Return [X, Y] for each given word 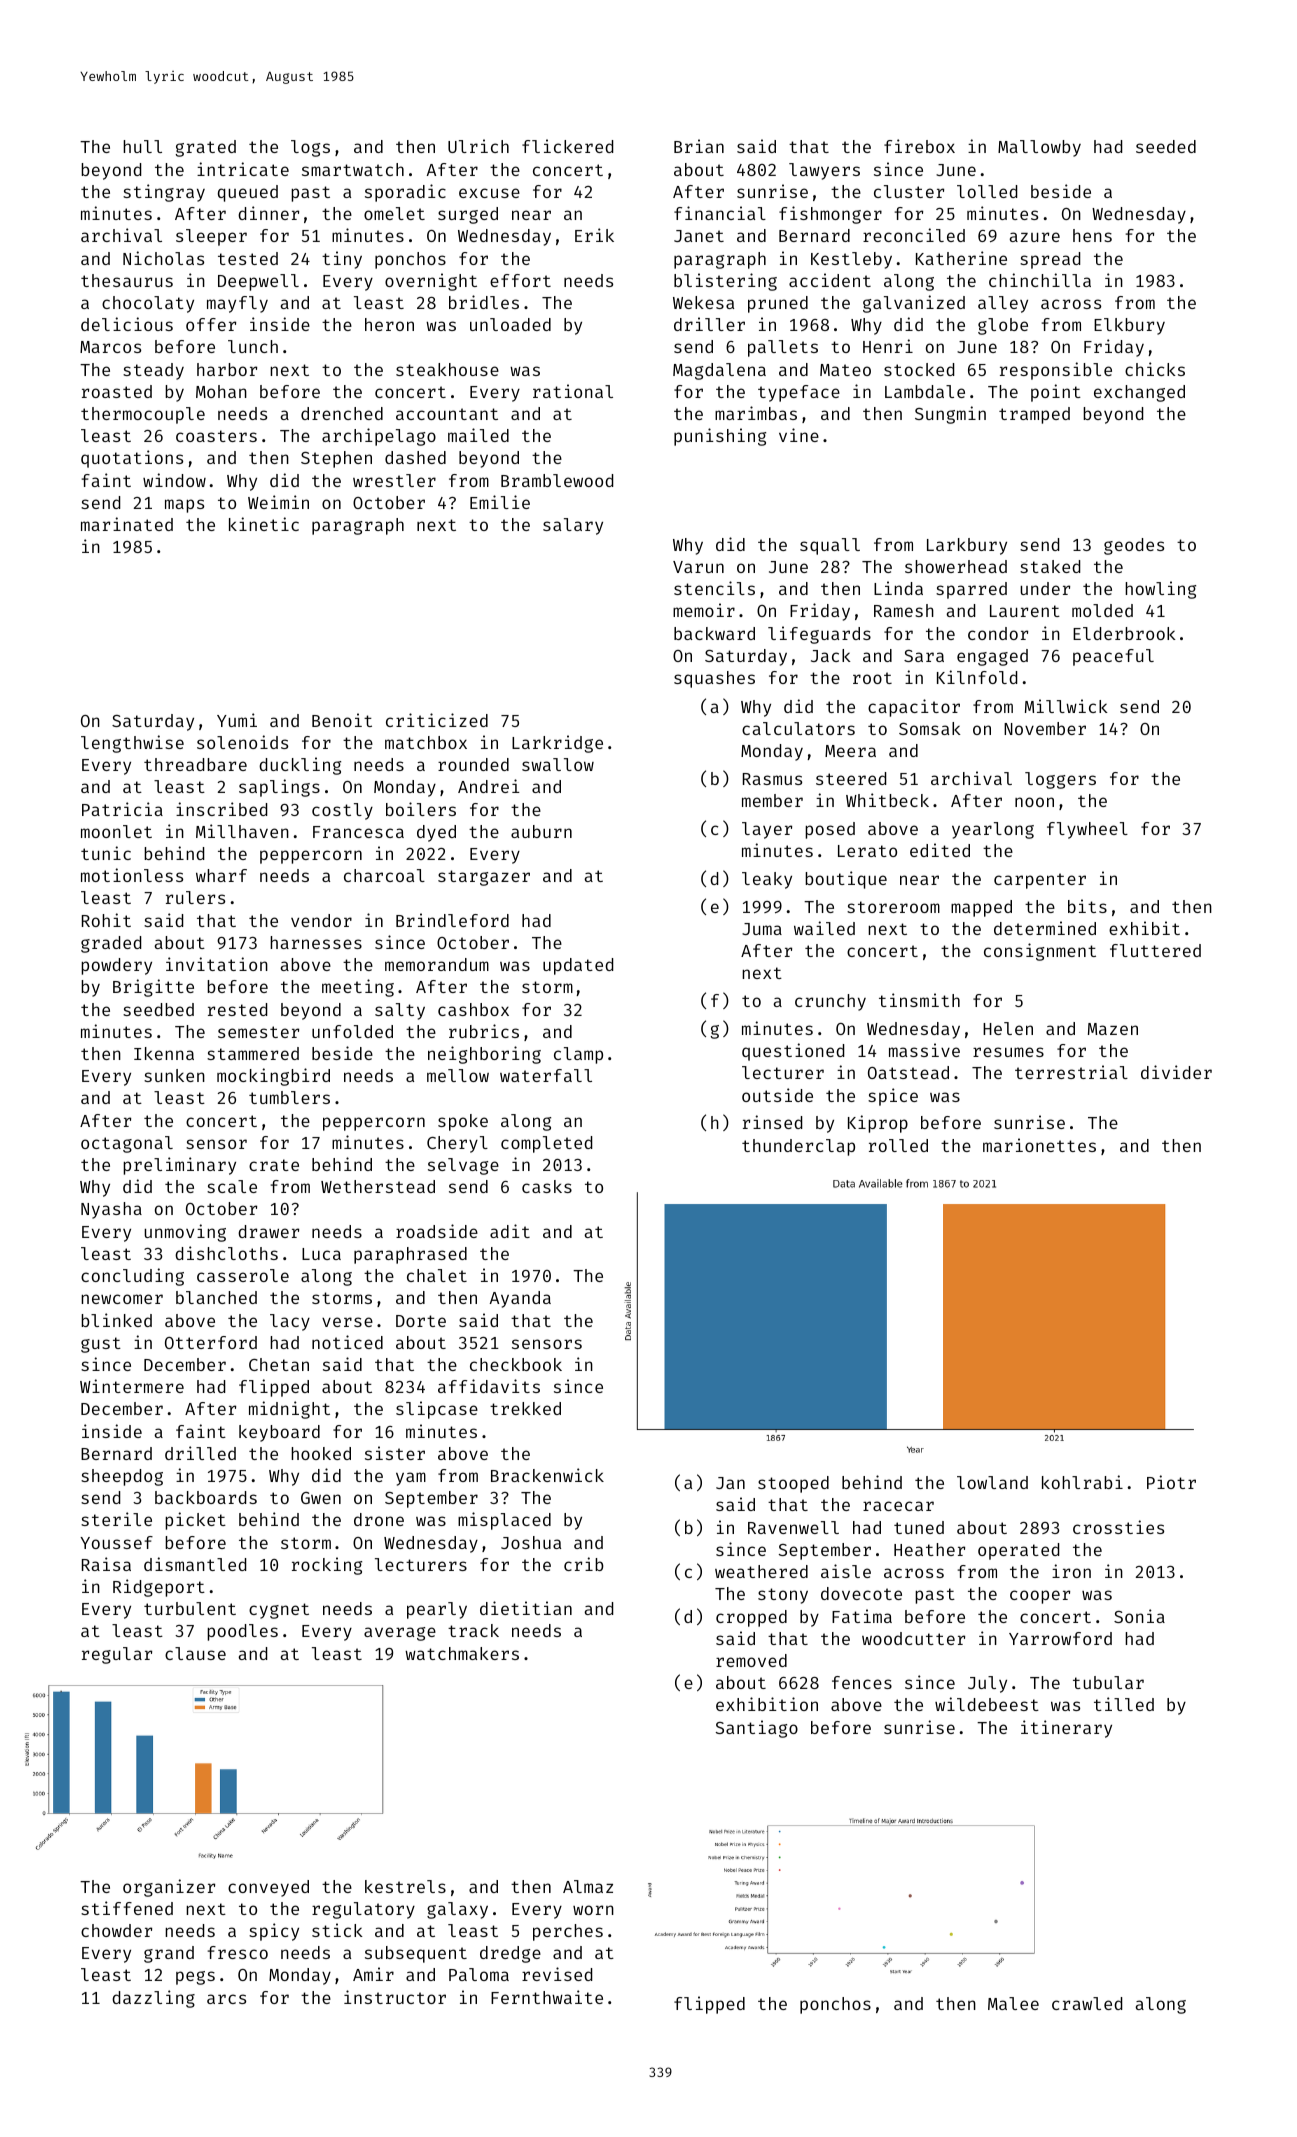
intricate [243, 169]
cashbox [473, 1009]
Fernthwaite [547, 1997]
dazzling [153, 1999]
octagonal [127, 1144]
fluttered [1155, 950]
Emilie [500, 502]
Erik [594, 235]
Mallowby [1039, 148]
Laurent [1025, 611]
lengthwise [132, 744]
